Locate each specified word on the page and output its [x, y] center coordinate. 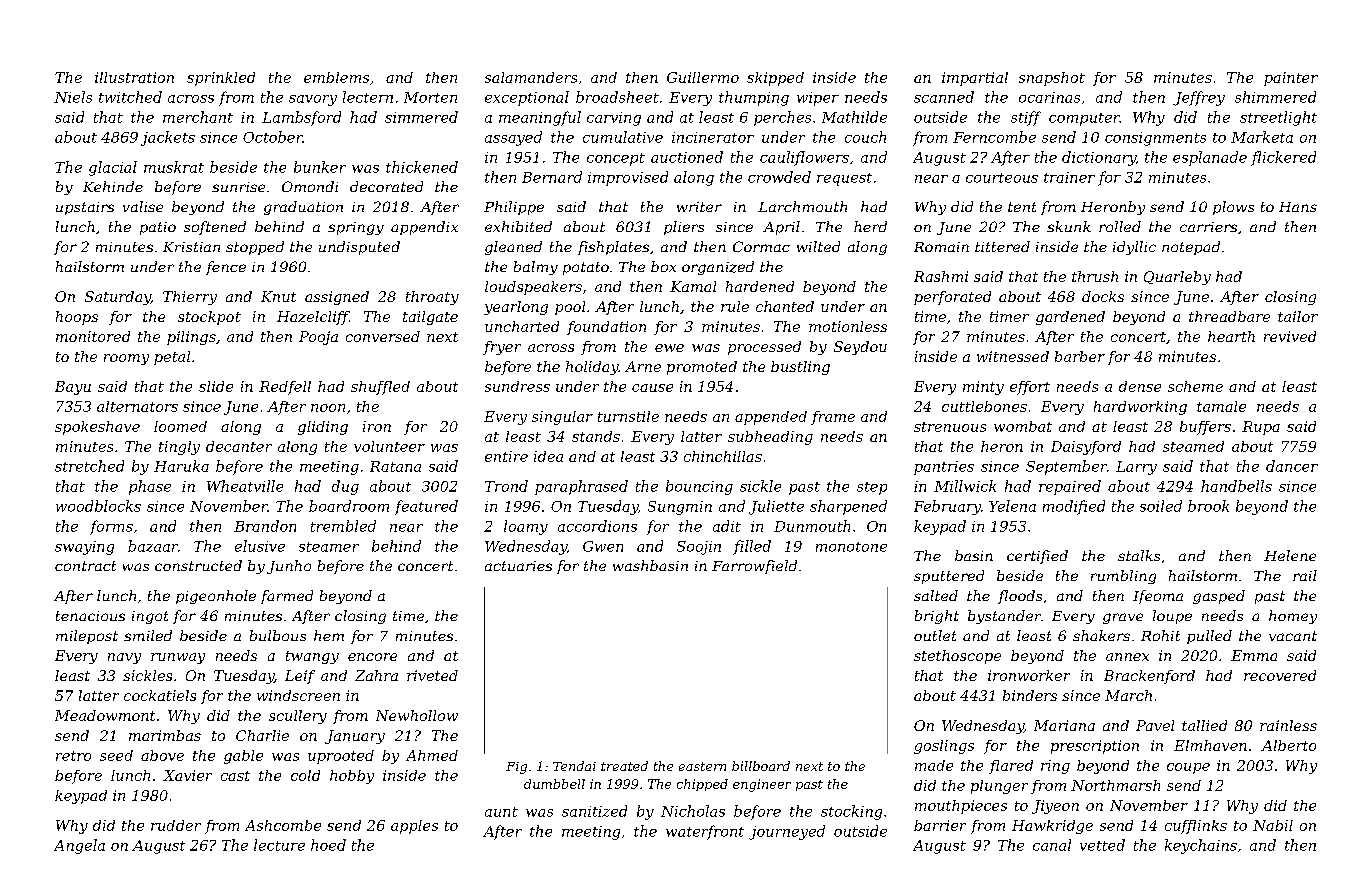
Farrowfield [754, 567]
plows [1233, 208]
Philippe [514, 208]
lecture [279, 845]
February [947, 507]
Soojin [699, 548]
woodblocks [98, 506]
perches [782, 118]
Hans [1298, 207]
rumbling [1123, 577]
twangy [312, 657]
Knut [278, 296]
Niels [73, 97]
